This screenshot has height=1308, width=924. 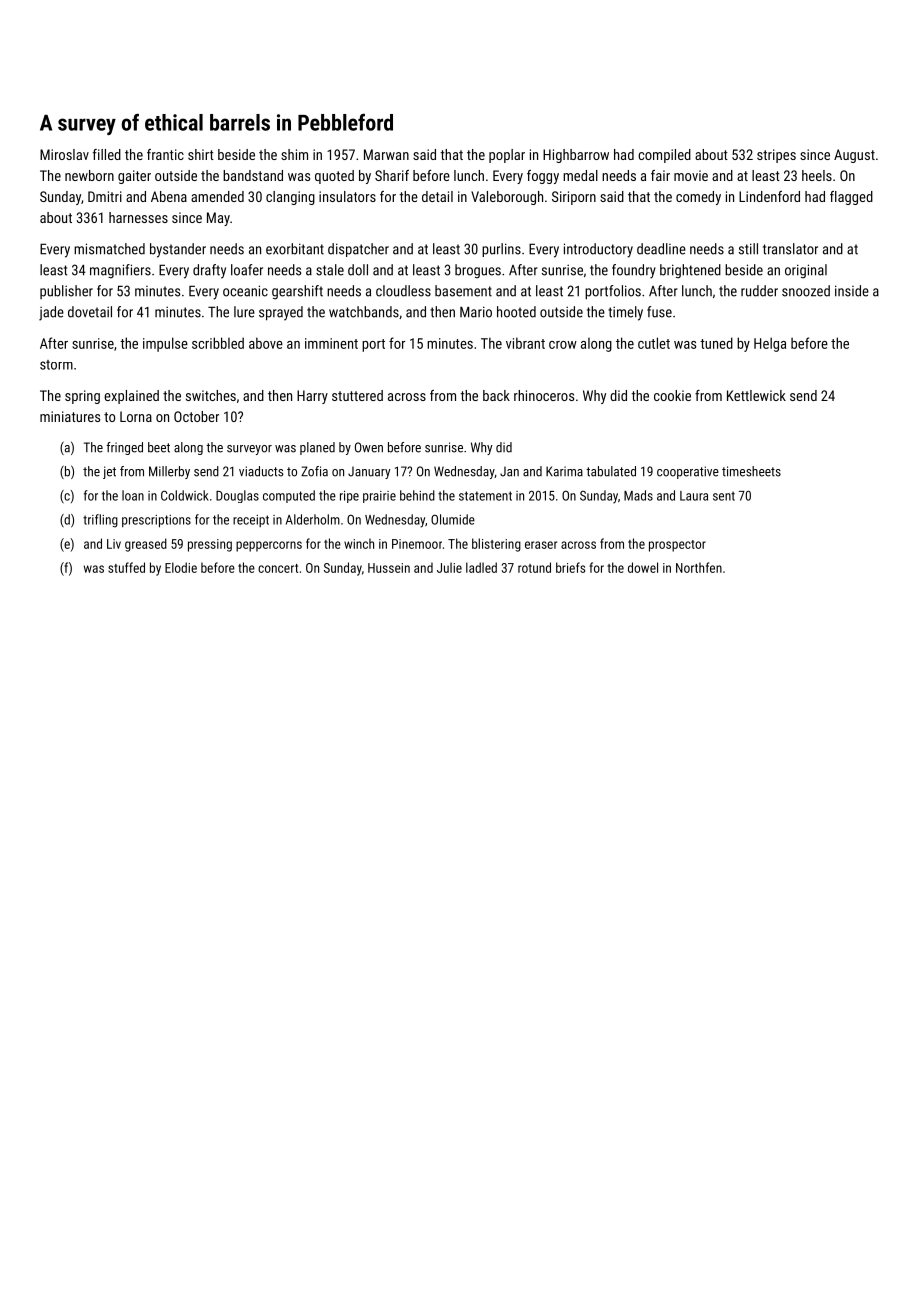 I want to click on eraser, so click(x=541, y=545).
